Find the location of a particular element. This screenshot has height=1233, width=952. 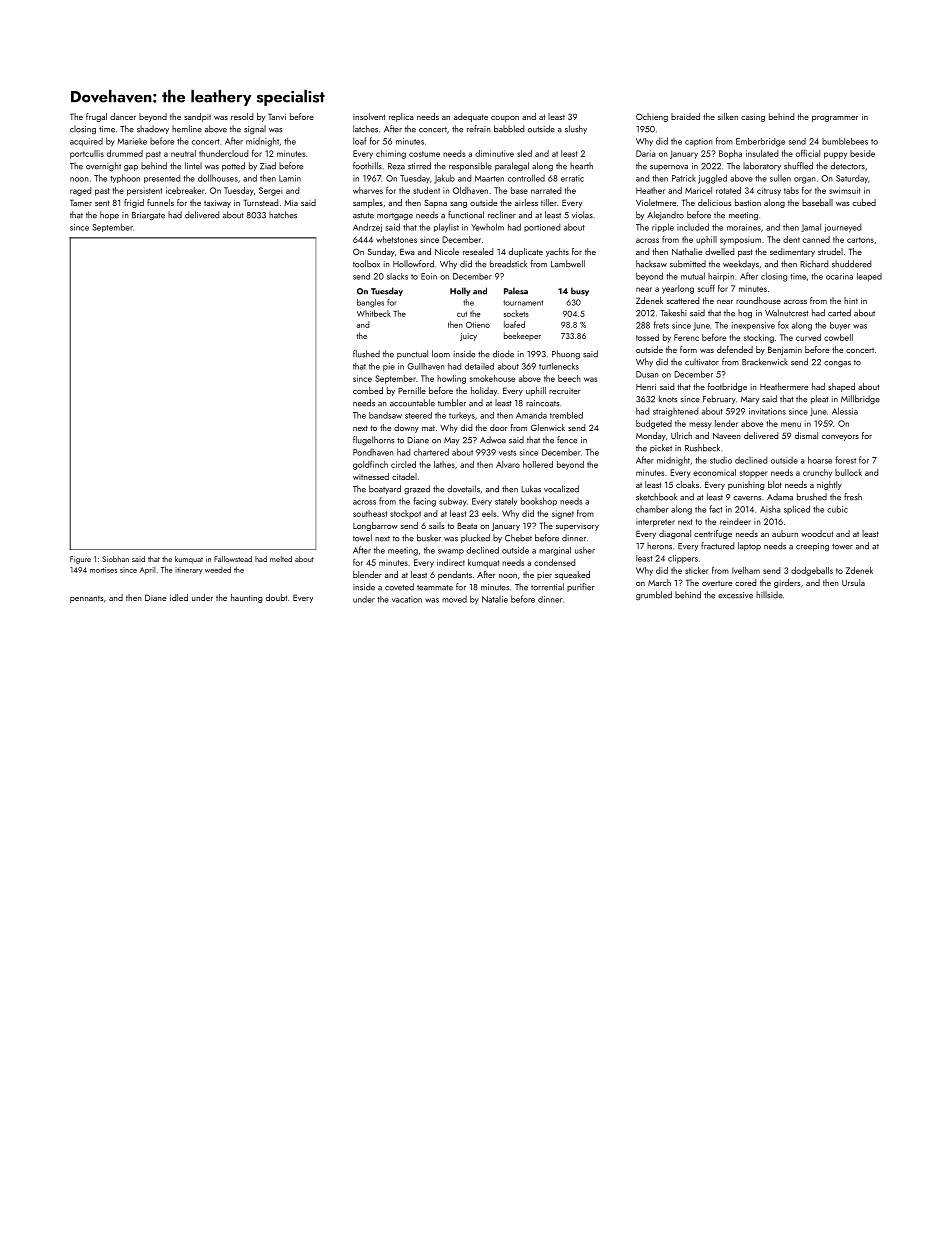

nightly is located at coordinates (829, 485).
